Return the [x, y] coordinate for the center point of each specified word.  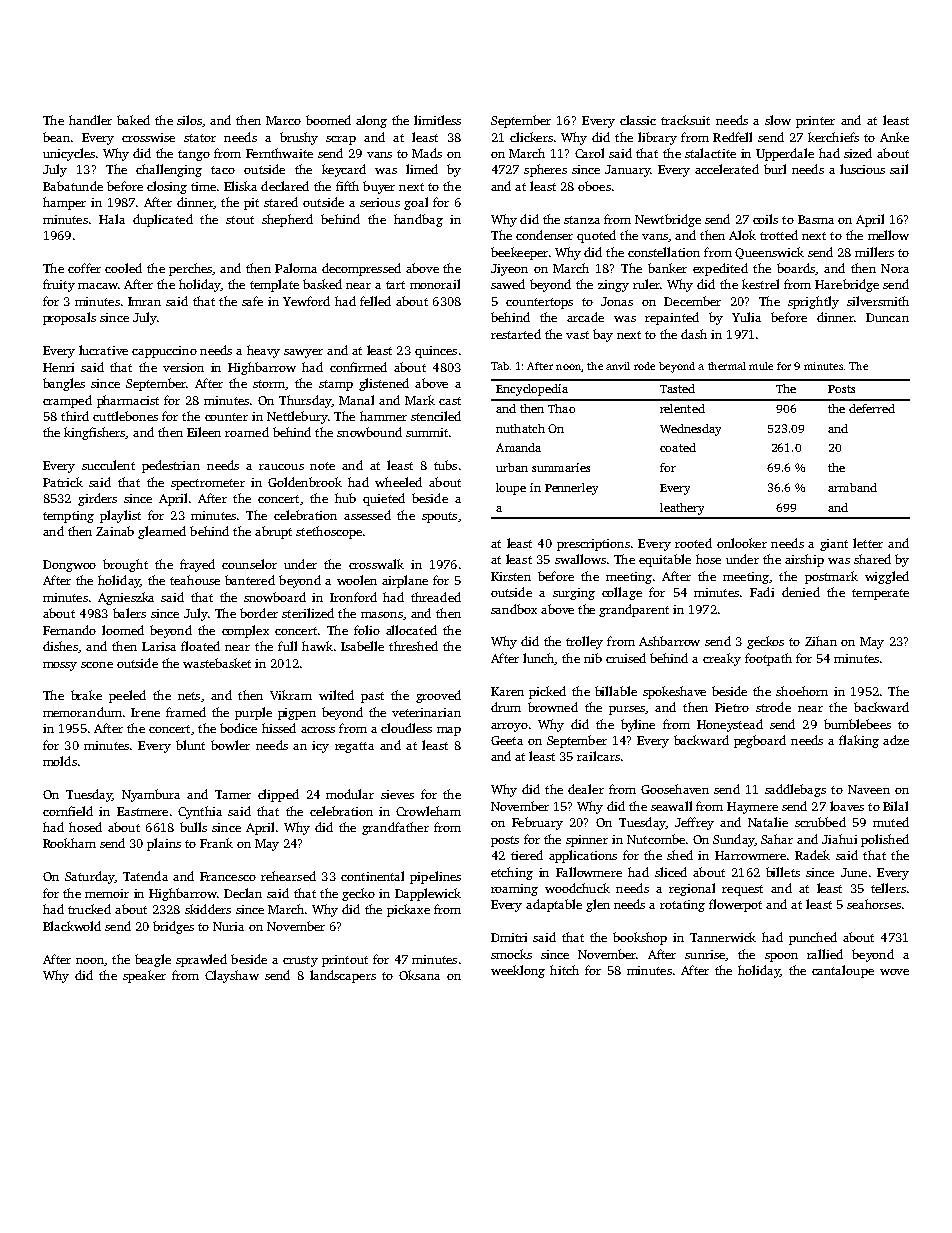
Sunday [733, 840]
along [371, 121]
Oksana [419, 975]
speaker [144, 976]
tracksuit [685, 120]
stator [200, 138]
